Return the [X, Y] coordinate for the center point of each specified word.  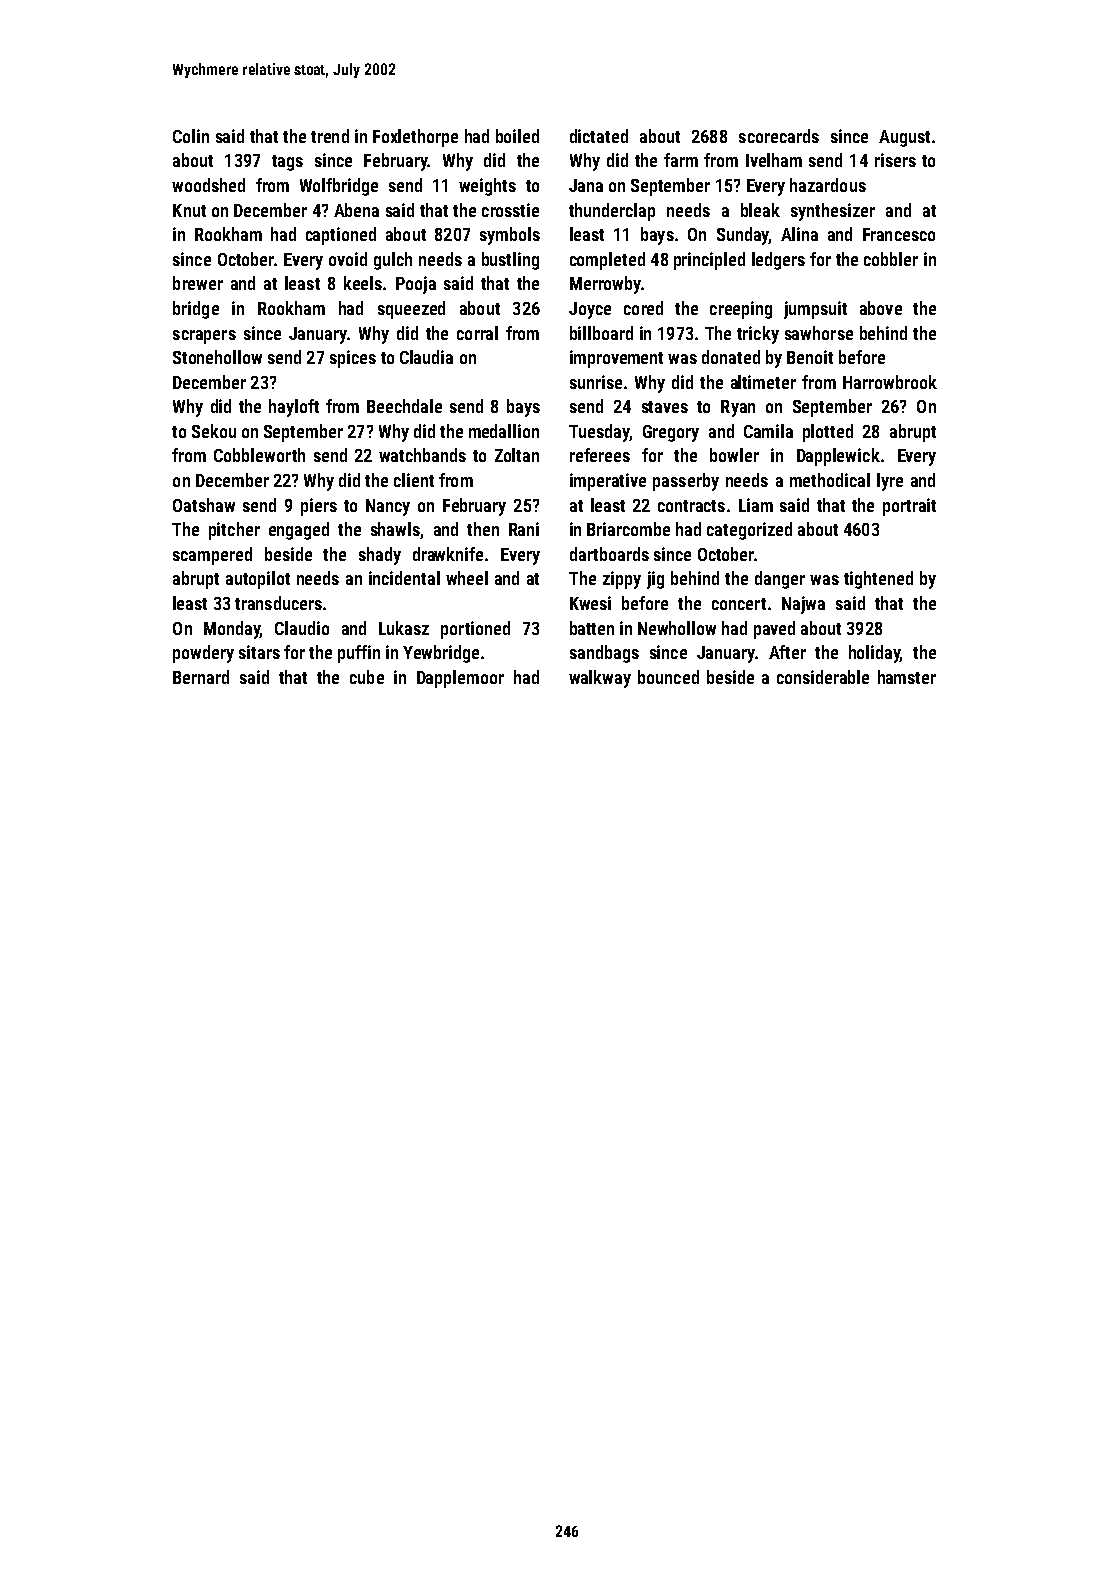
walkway [600, 679]
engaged [299, 531]
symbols [510, 236]
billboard [601, 333]
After [787, 652]
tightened [878, 580]
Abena [356, 210]
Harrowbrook [890, 382]
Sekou [214, 431]
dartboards [609, 554]
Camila [768, 431]
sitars [259, 652]
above [881, 308]
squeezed [411, 310]
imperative [608, 482]
